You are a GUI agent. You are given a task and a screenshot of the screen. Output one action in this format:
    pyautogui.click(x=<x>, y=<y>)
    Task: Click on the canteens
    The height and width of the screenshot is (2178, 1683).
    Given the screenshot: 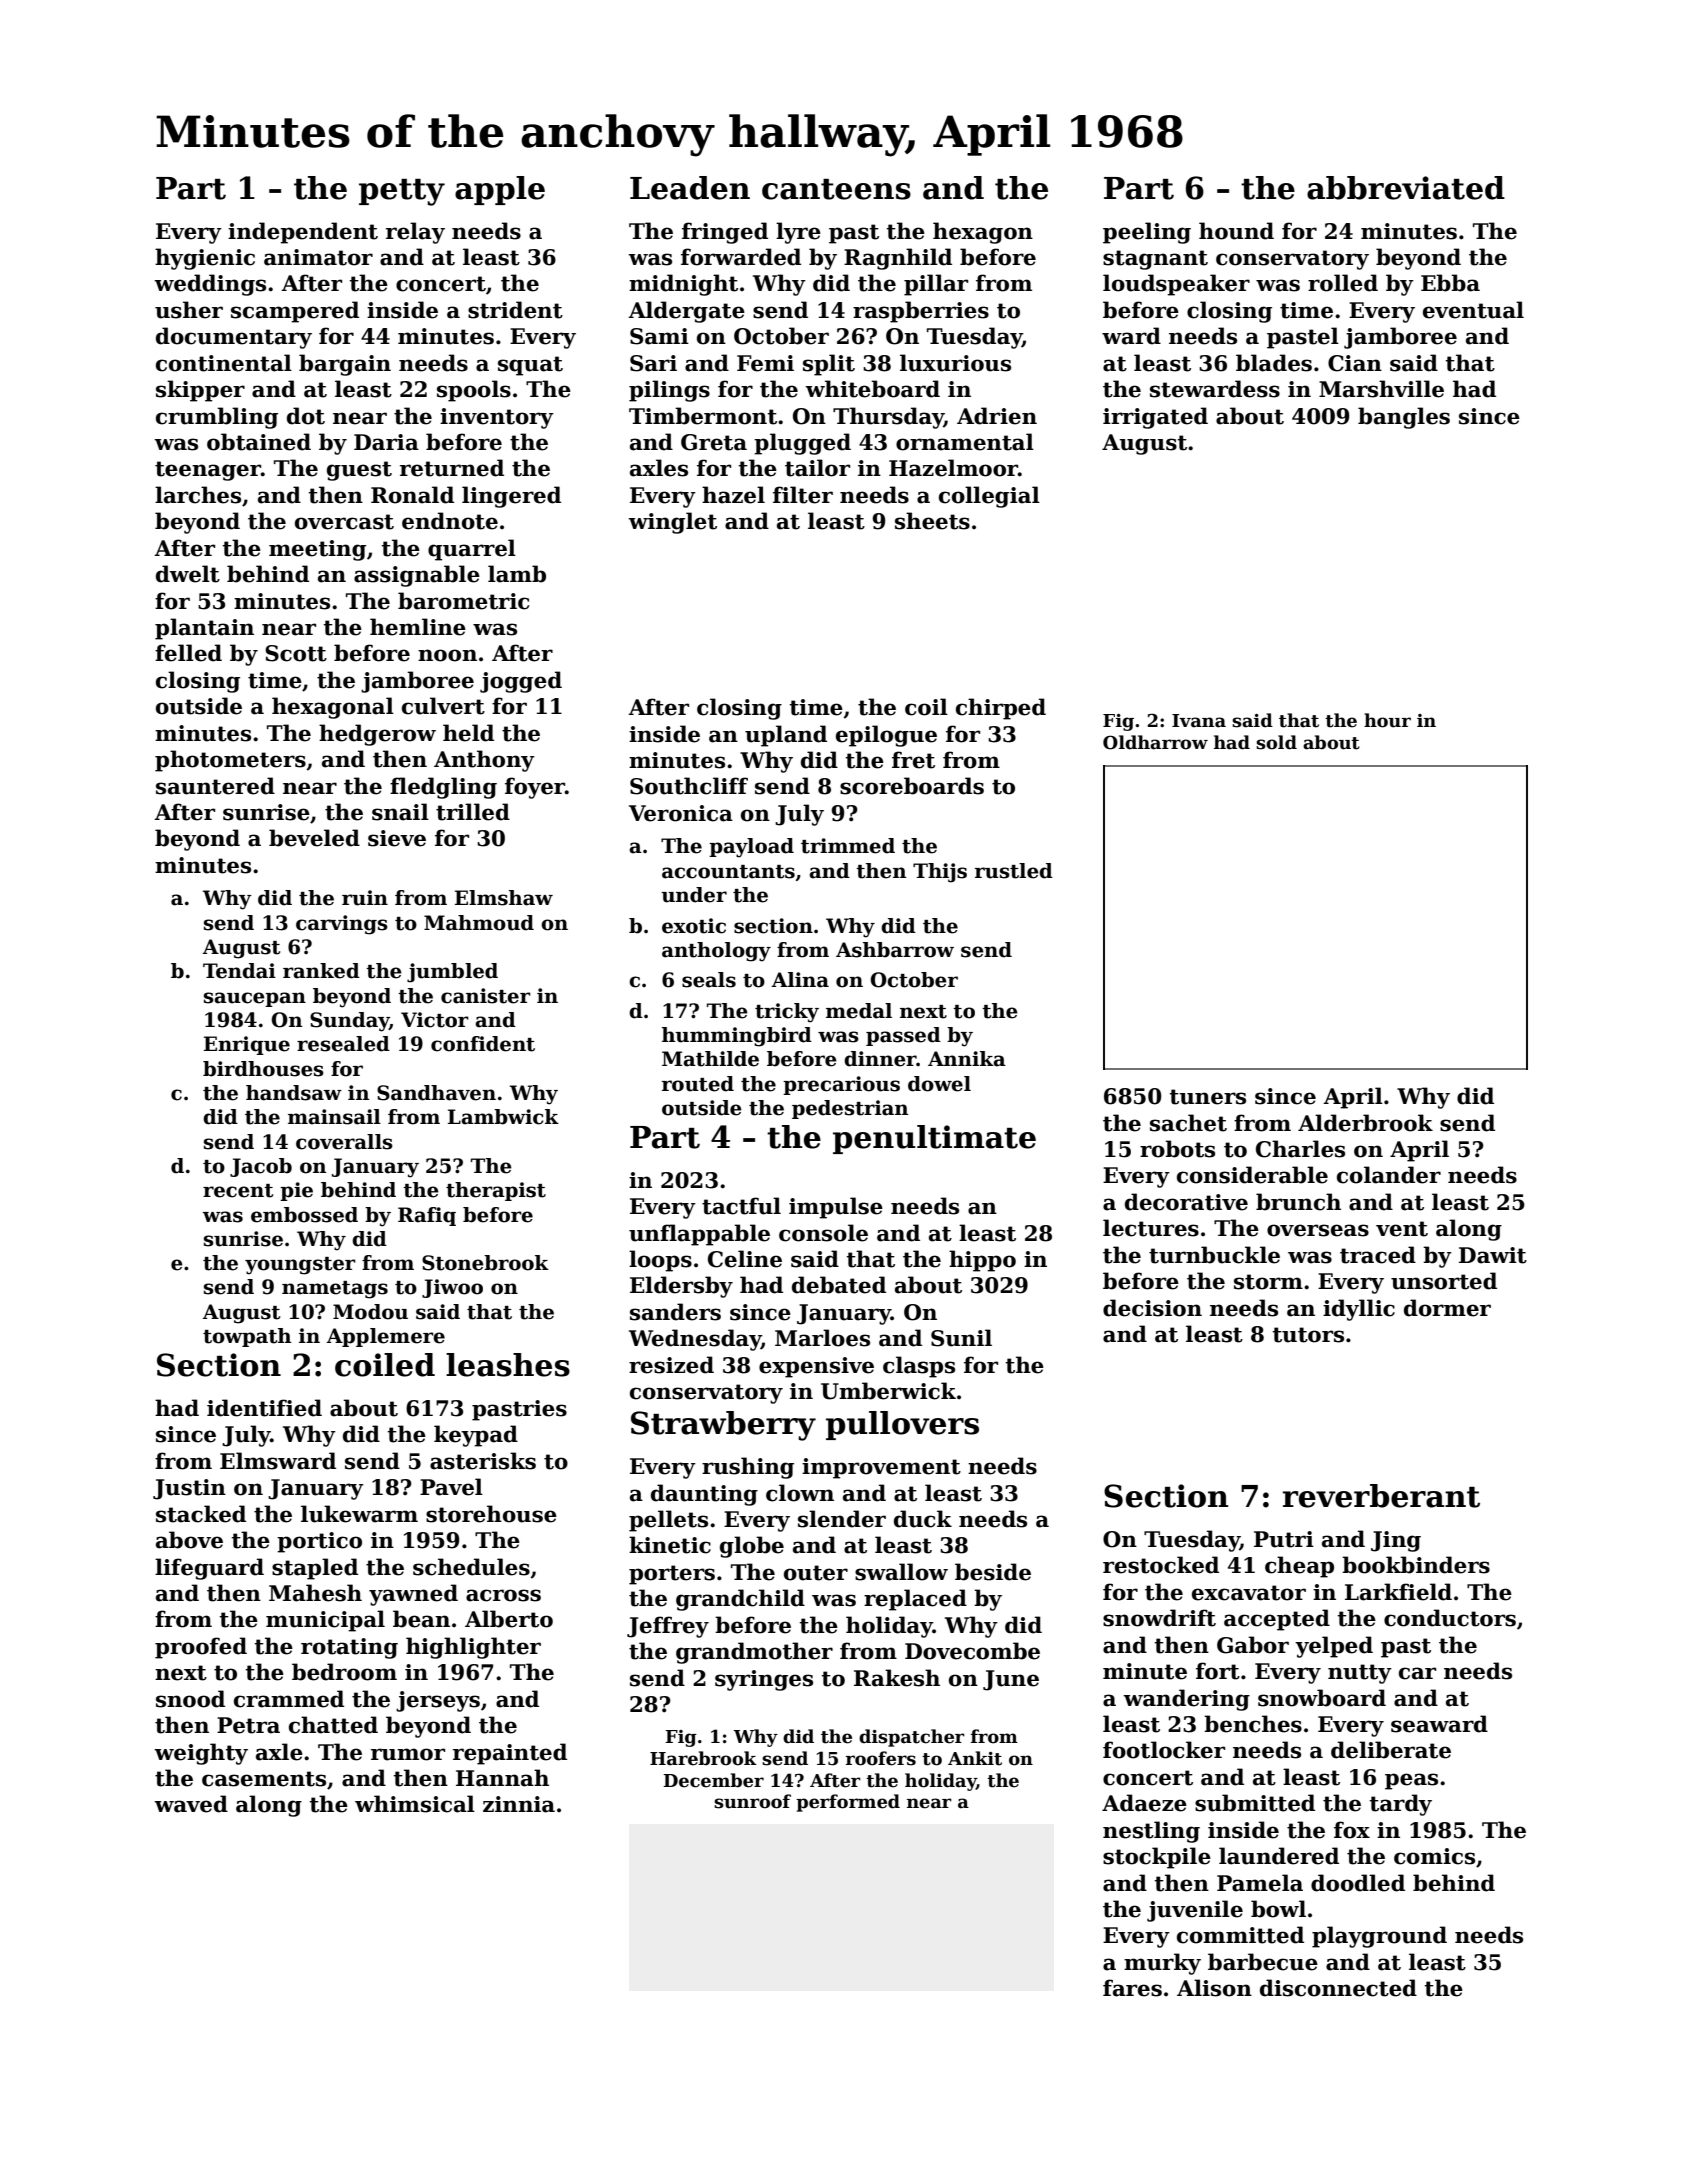 What is the action you would take?
    pyautogui.click(x=836, y=189)
